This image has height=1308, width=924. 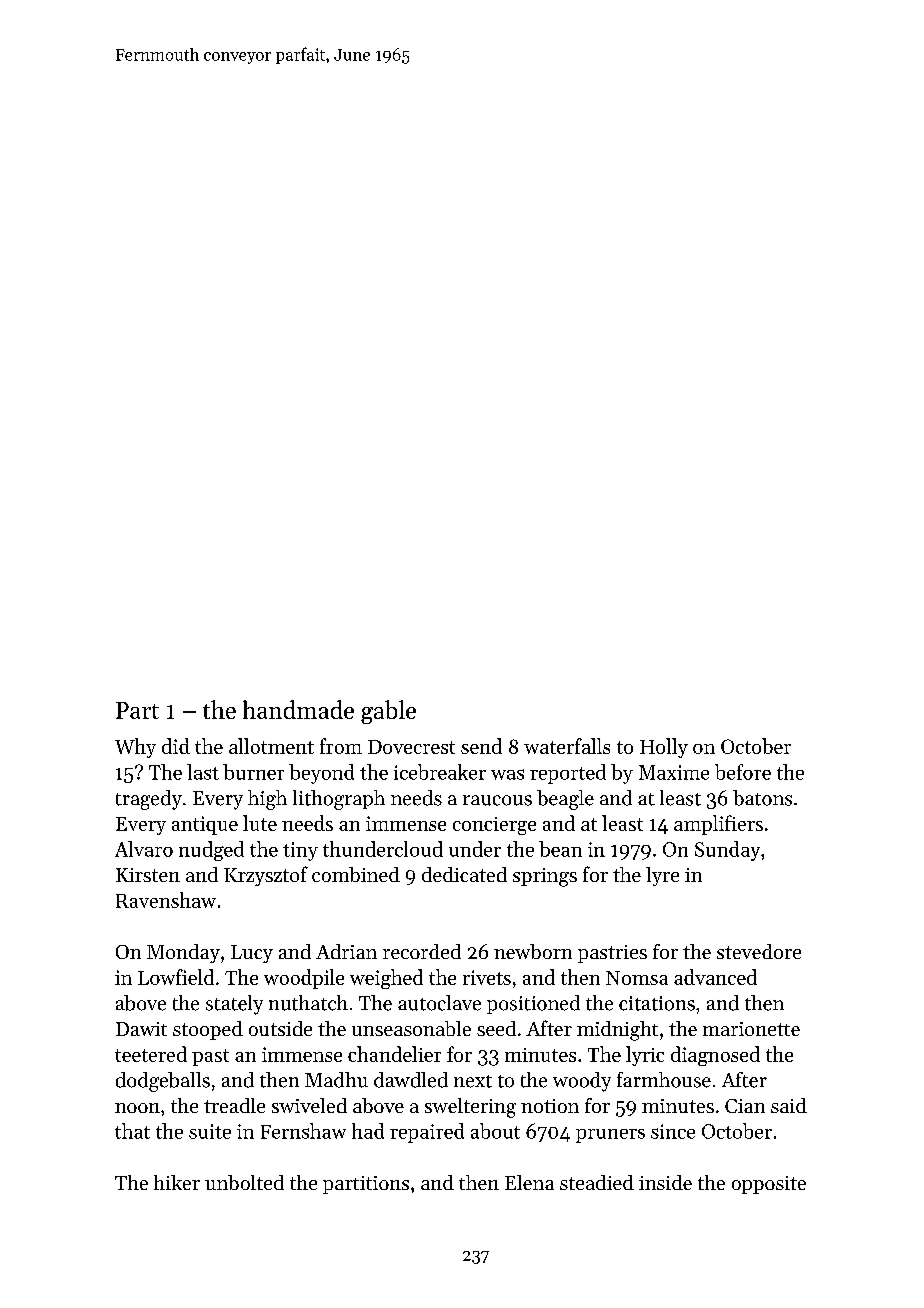 What do you see at coordinates (151, 1054) in the image?
I see `teetered` at bounding box center [151, 1054].
